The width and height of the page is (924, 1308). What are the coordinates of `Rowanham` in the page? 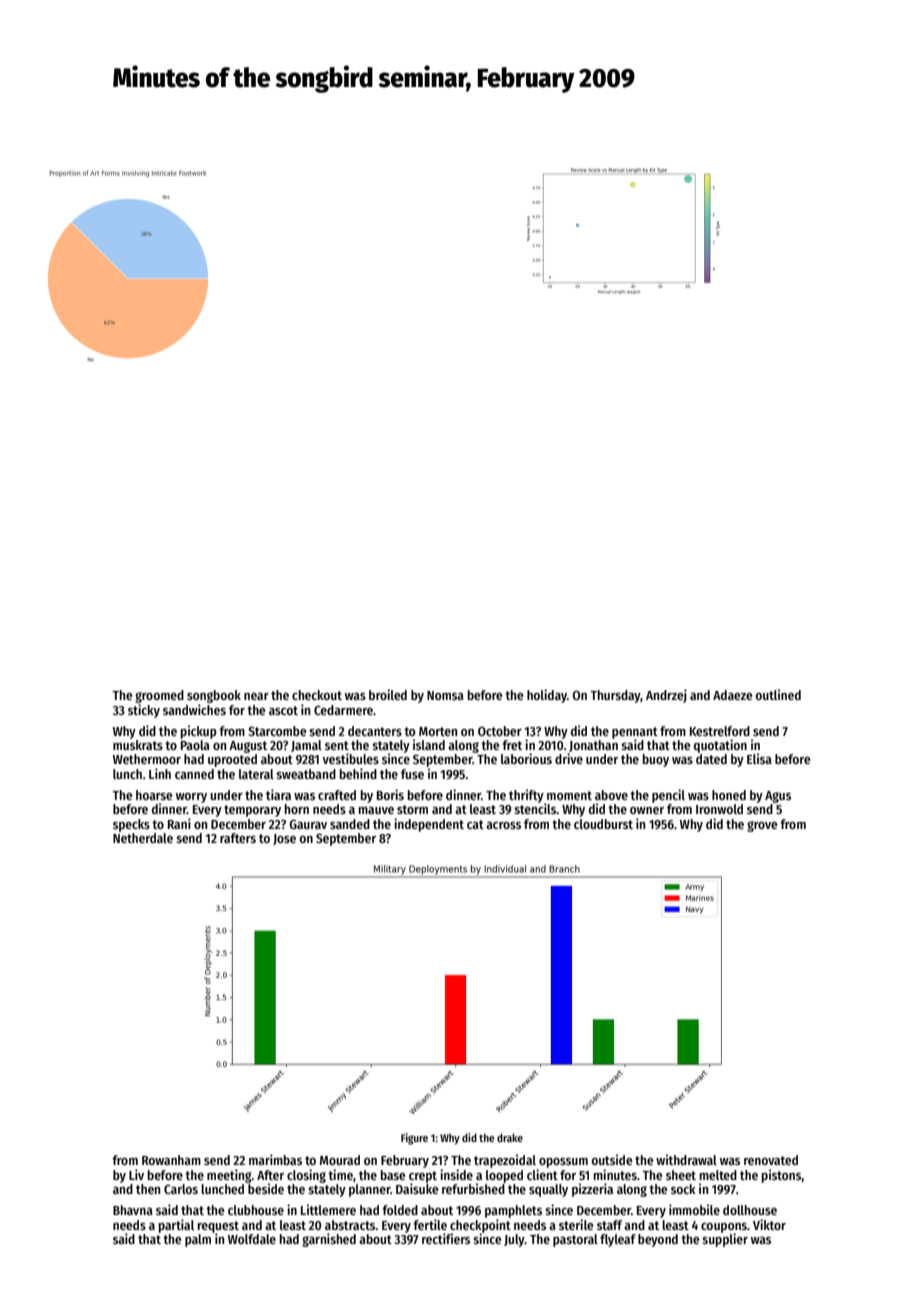 It's located at (171, 1160).
